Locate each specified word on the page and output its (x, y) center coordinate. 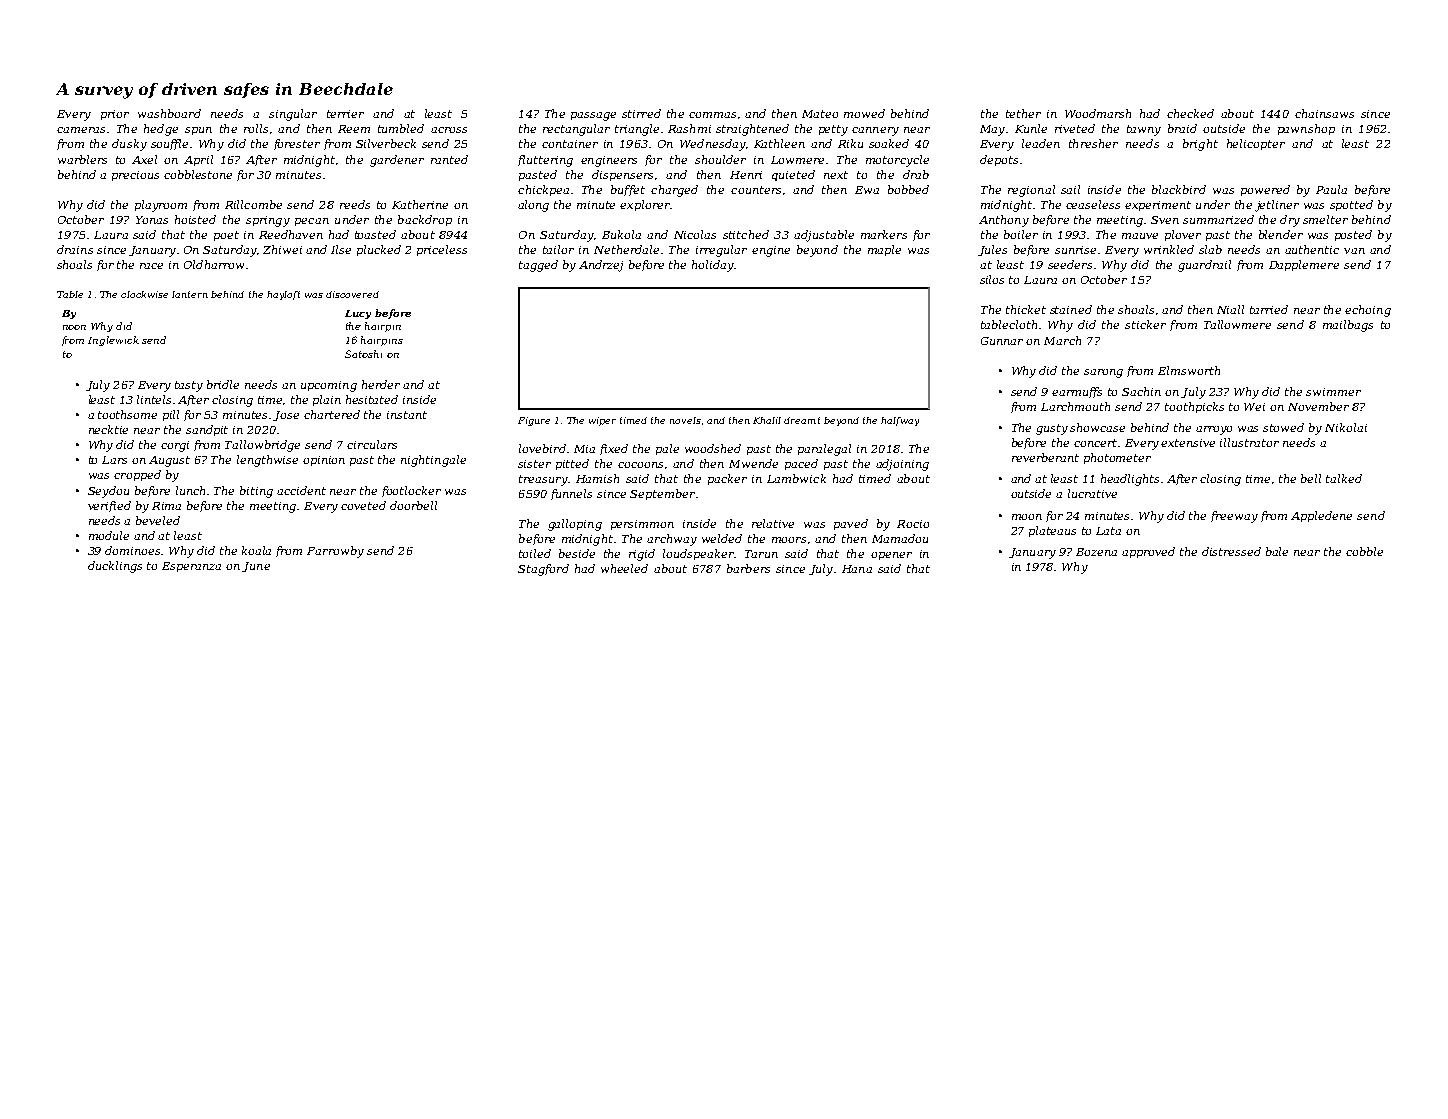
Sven (1165, 220)
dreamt (802, 420)
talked (1344, 478)
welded (722, 538)
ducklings (115, 567)
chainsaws (1324, 113)
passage (593, 116)
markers (884, 234)
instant (407, 415)
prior (115, 115)
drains (75, 249)
